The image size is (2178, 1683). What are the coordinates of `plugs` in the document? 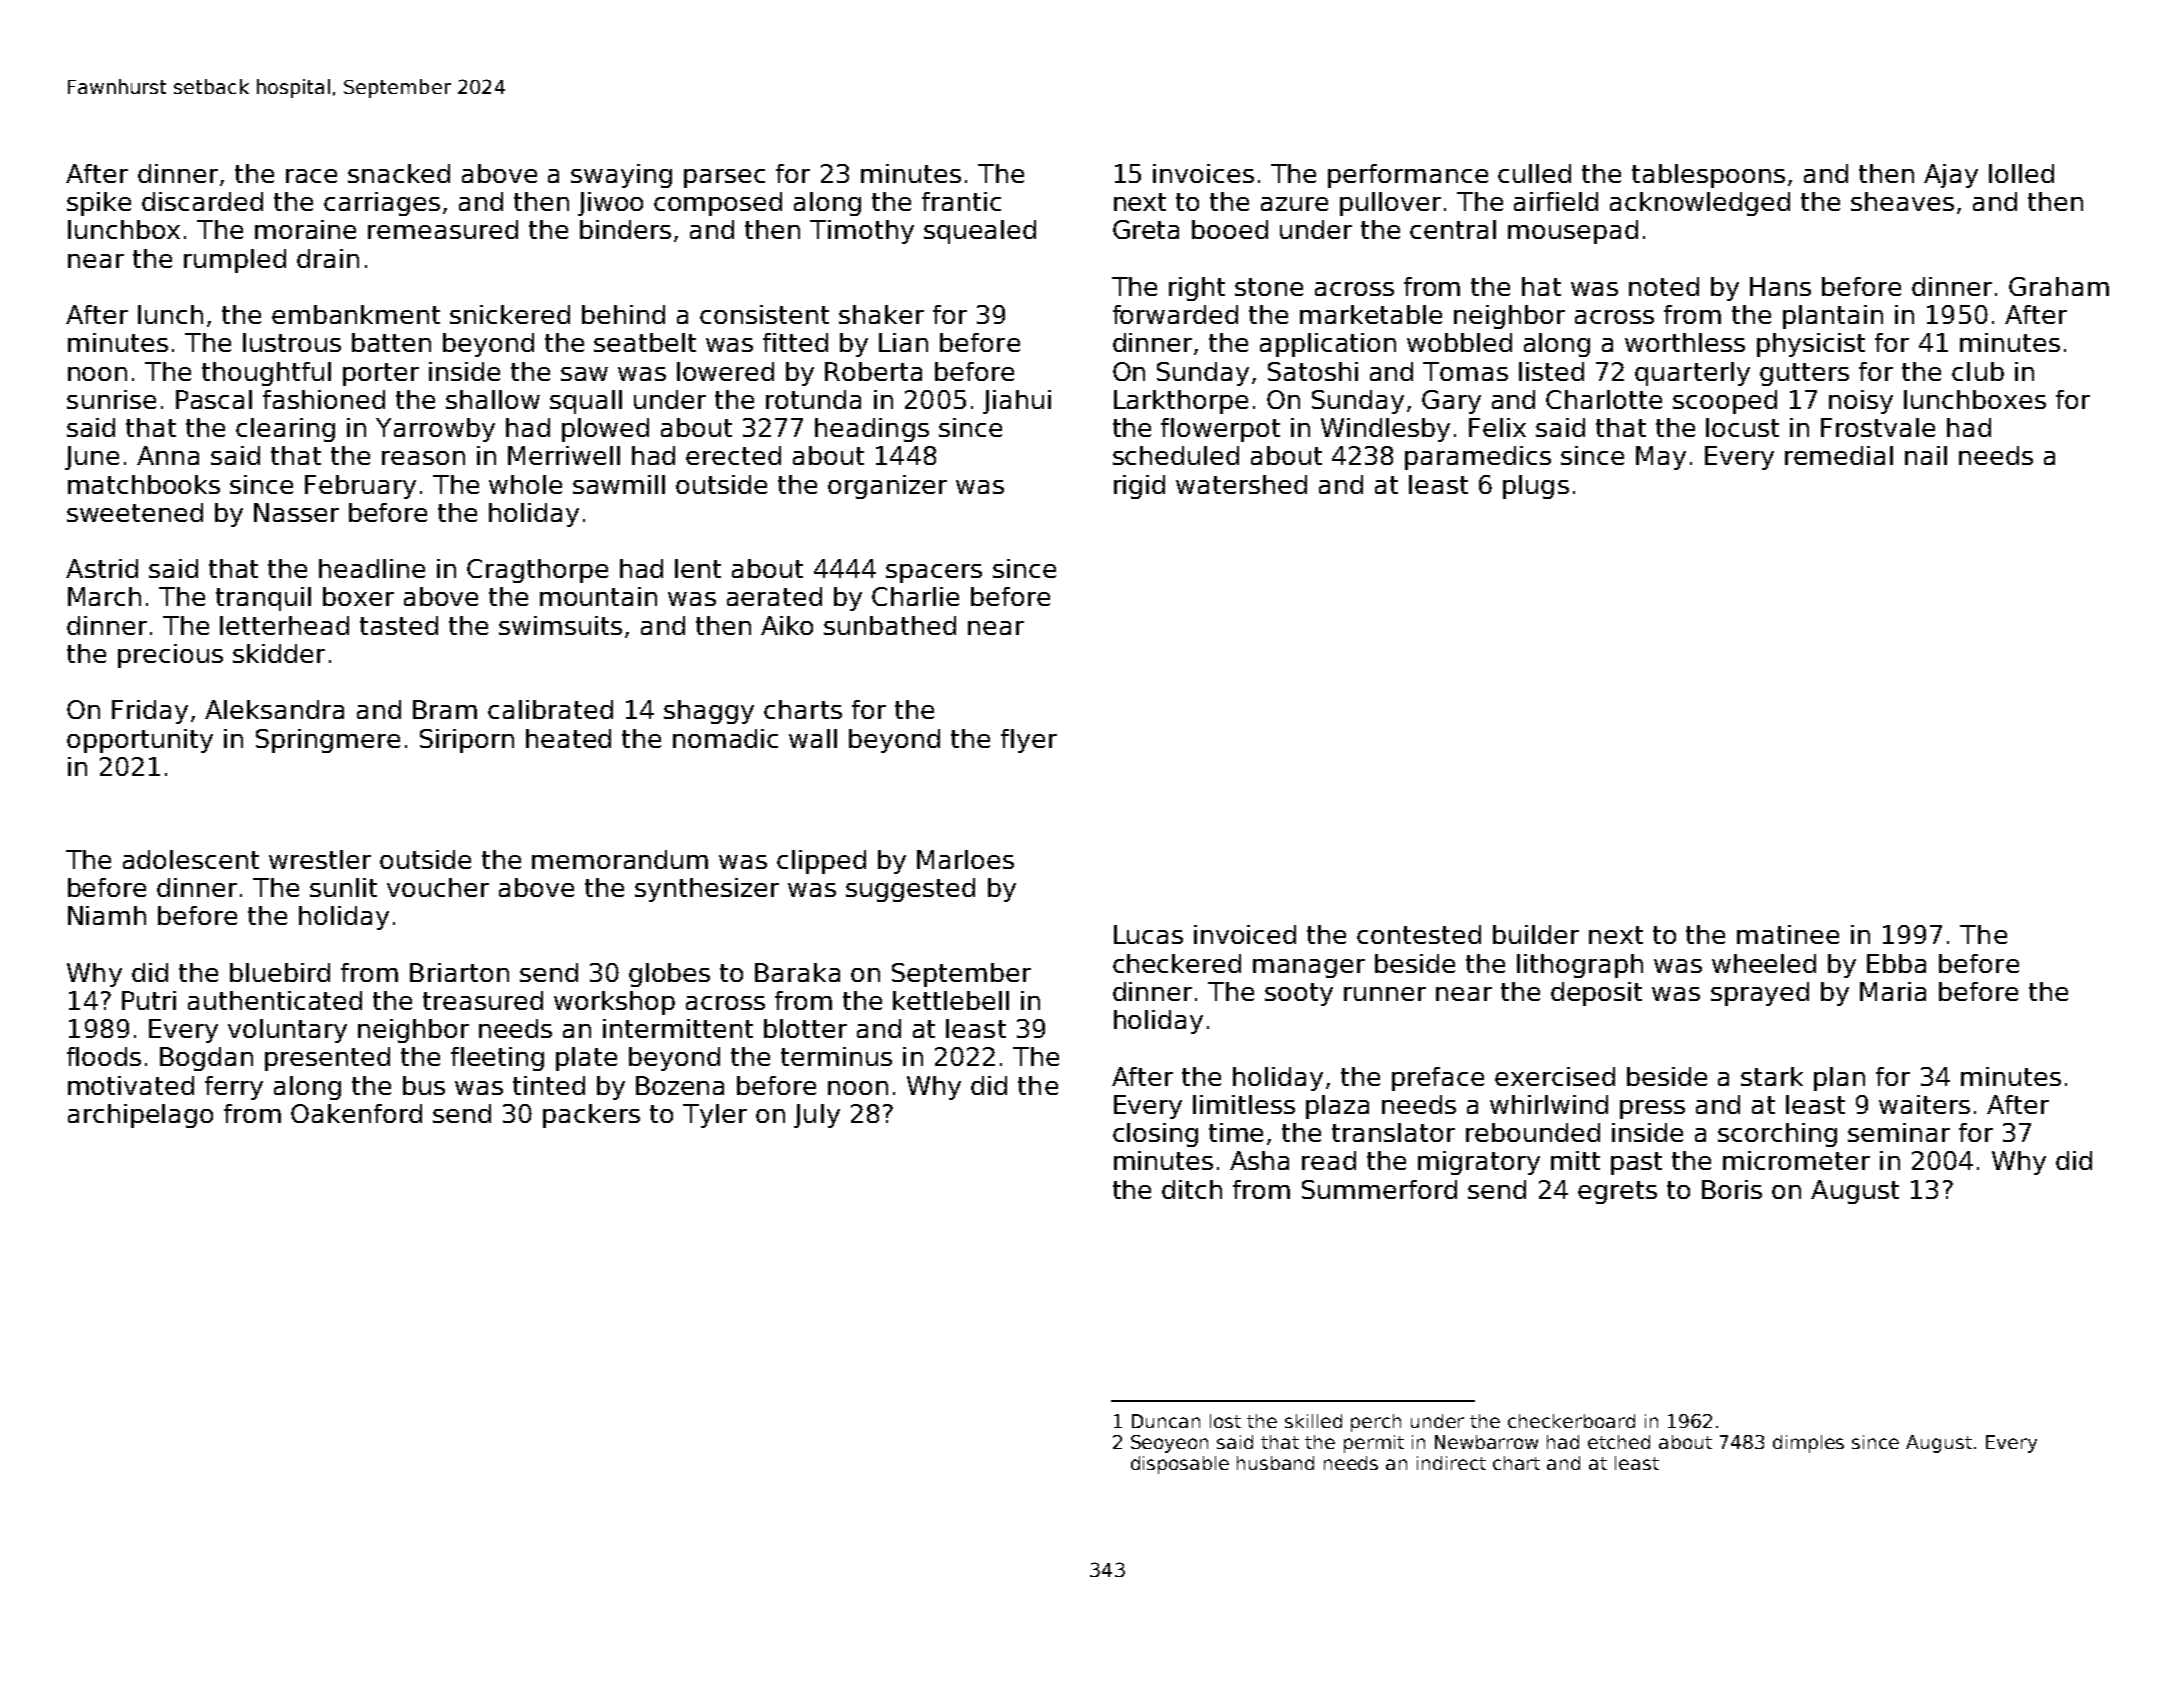 It's located at (1536, 487).
